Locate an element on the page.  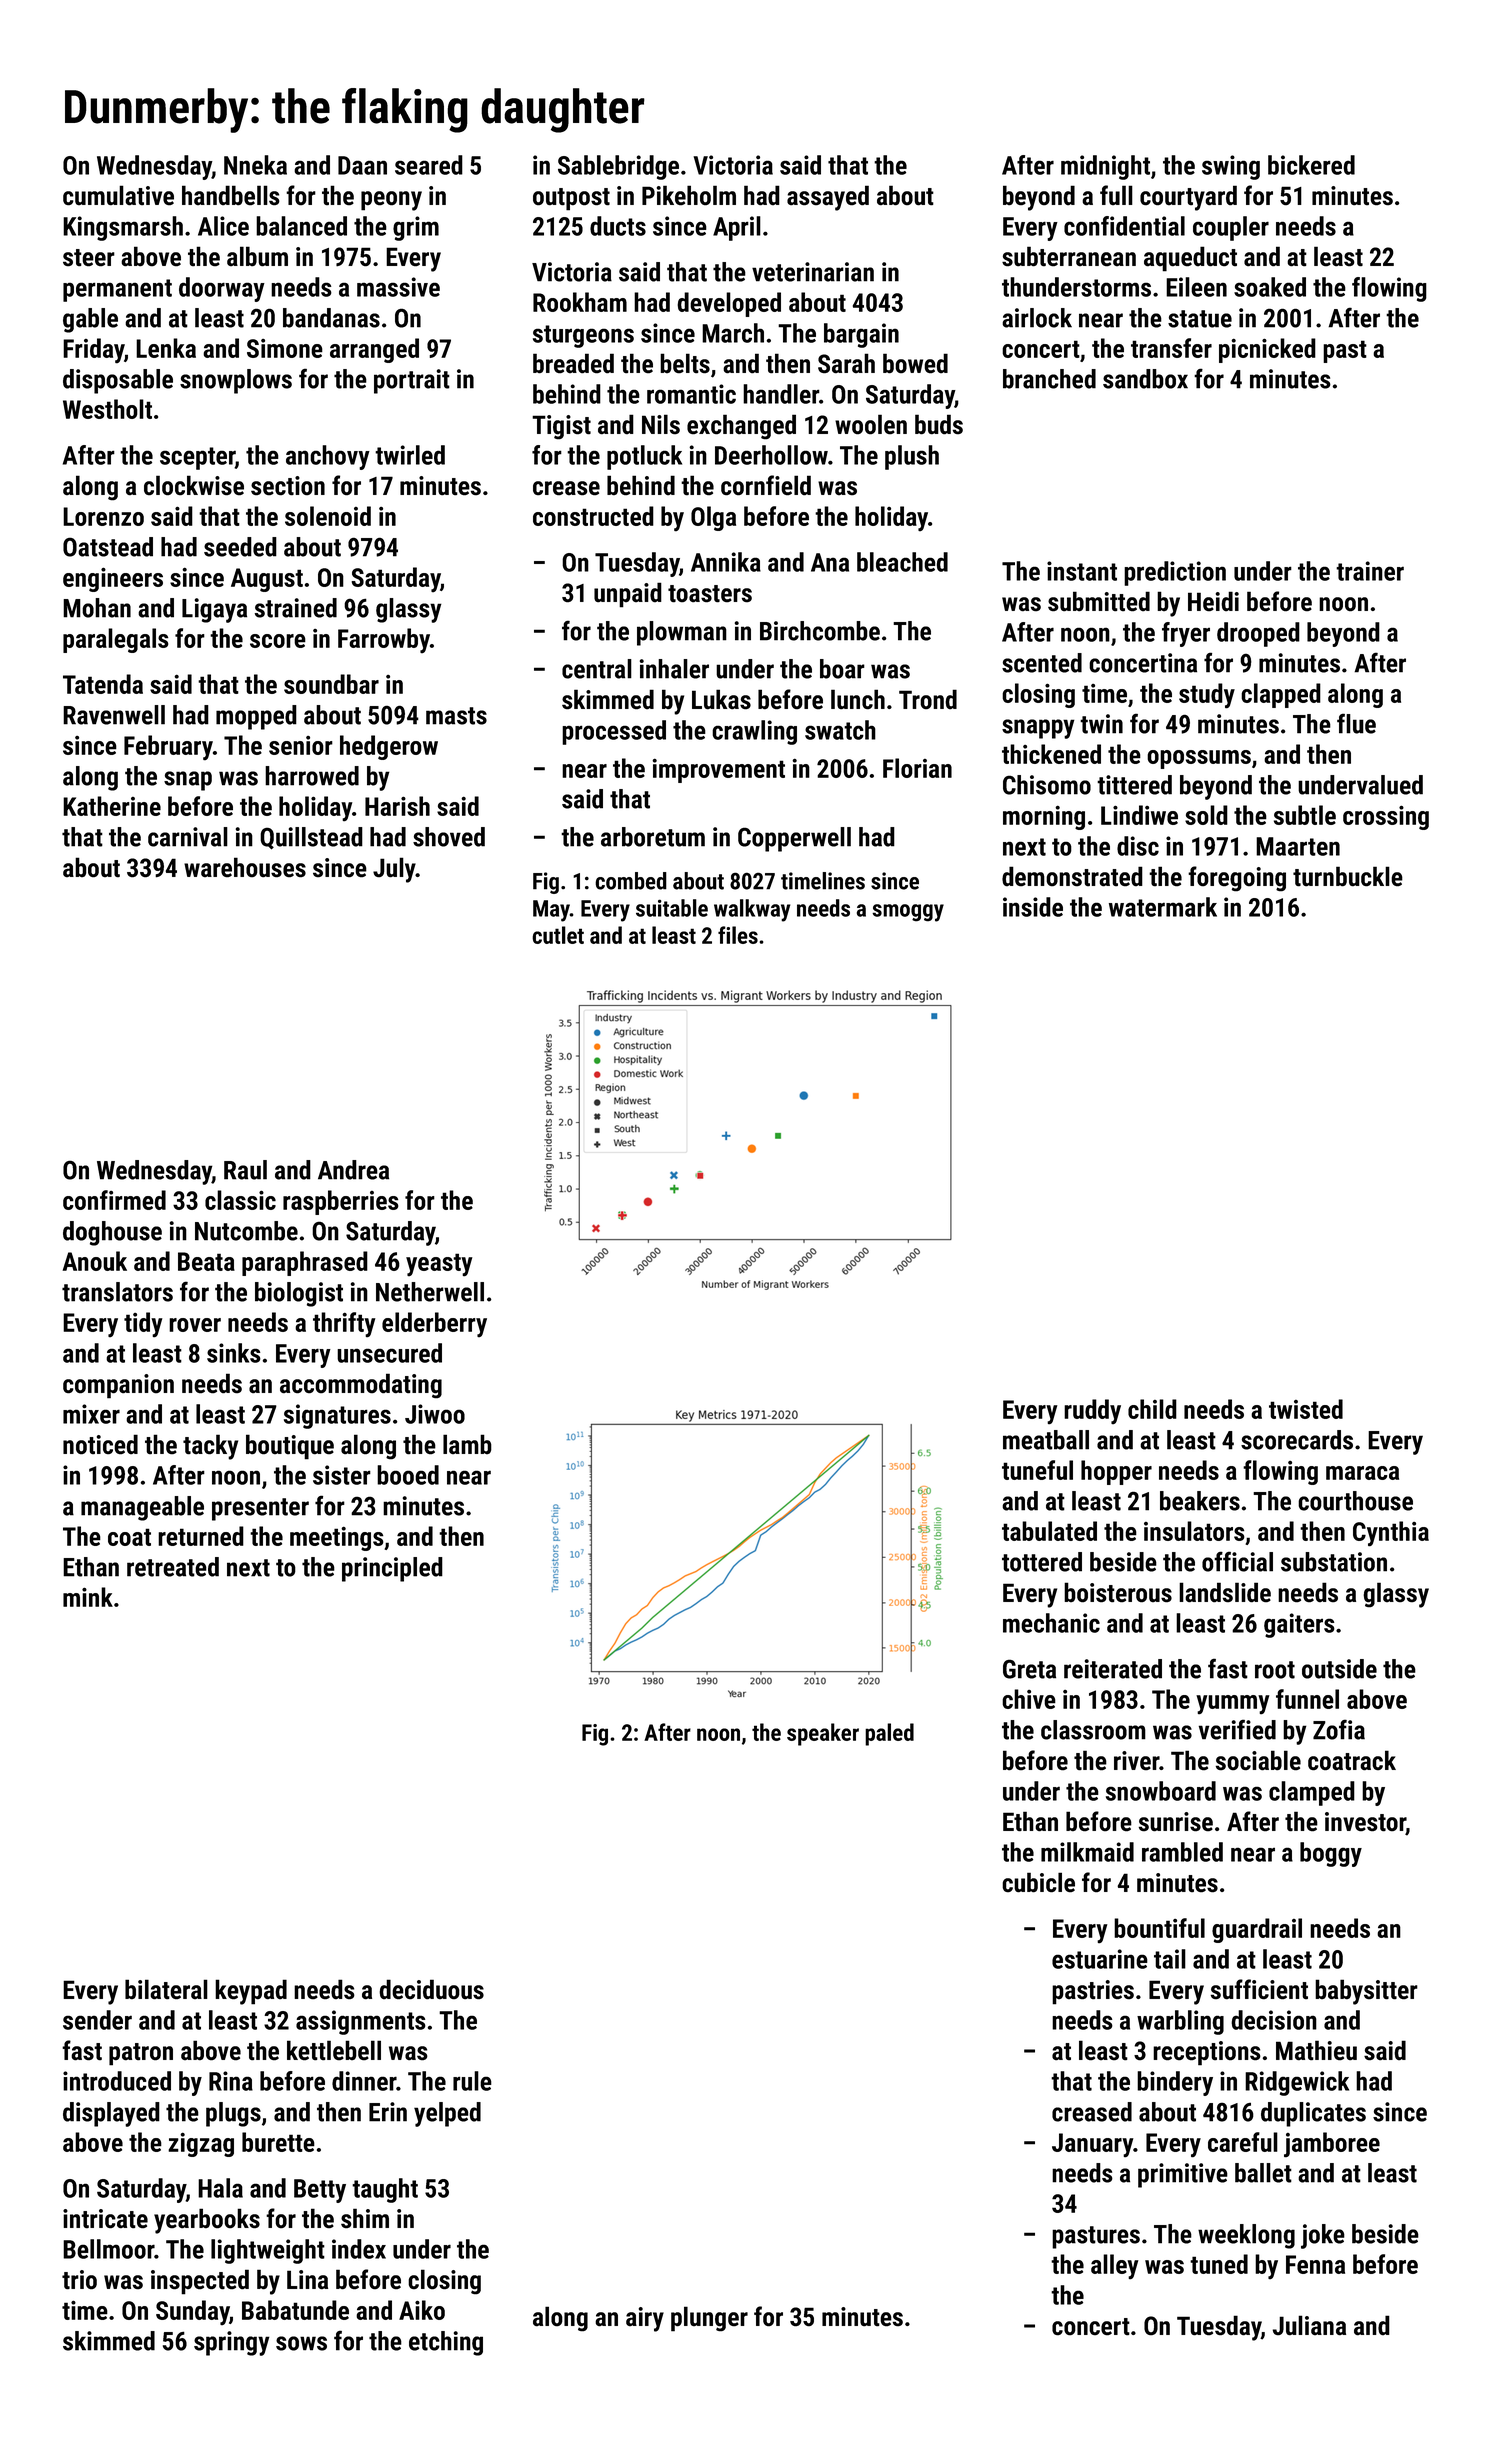
trainer is located at coordinates (1370, 571).
